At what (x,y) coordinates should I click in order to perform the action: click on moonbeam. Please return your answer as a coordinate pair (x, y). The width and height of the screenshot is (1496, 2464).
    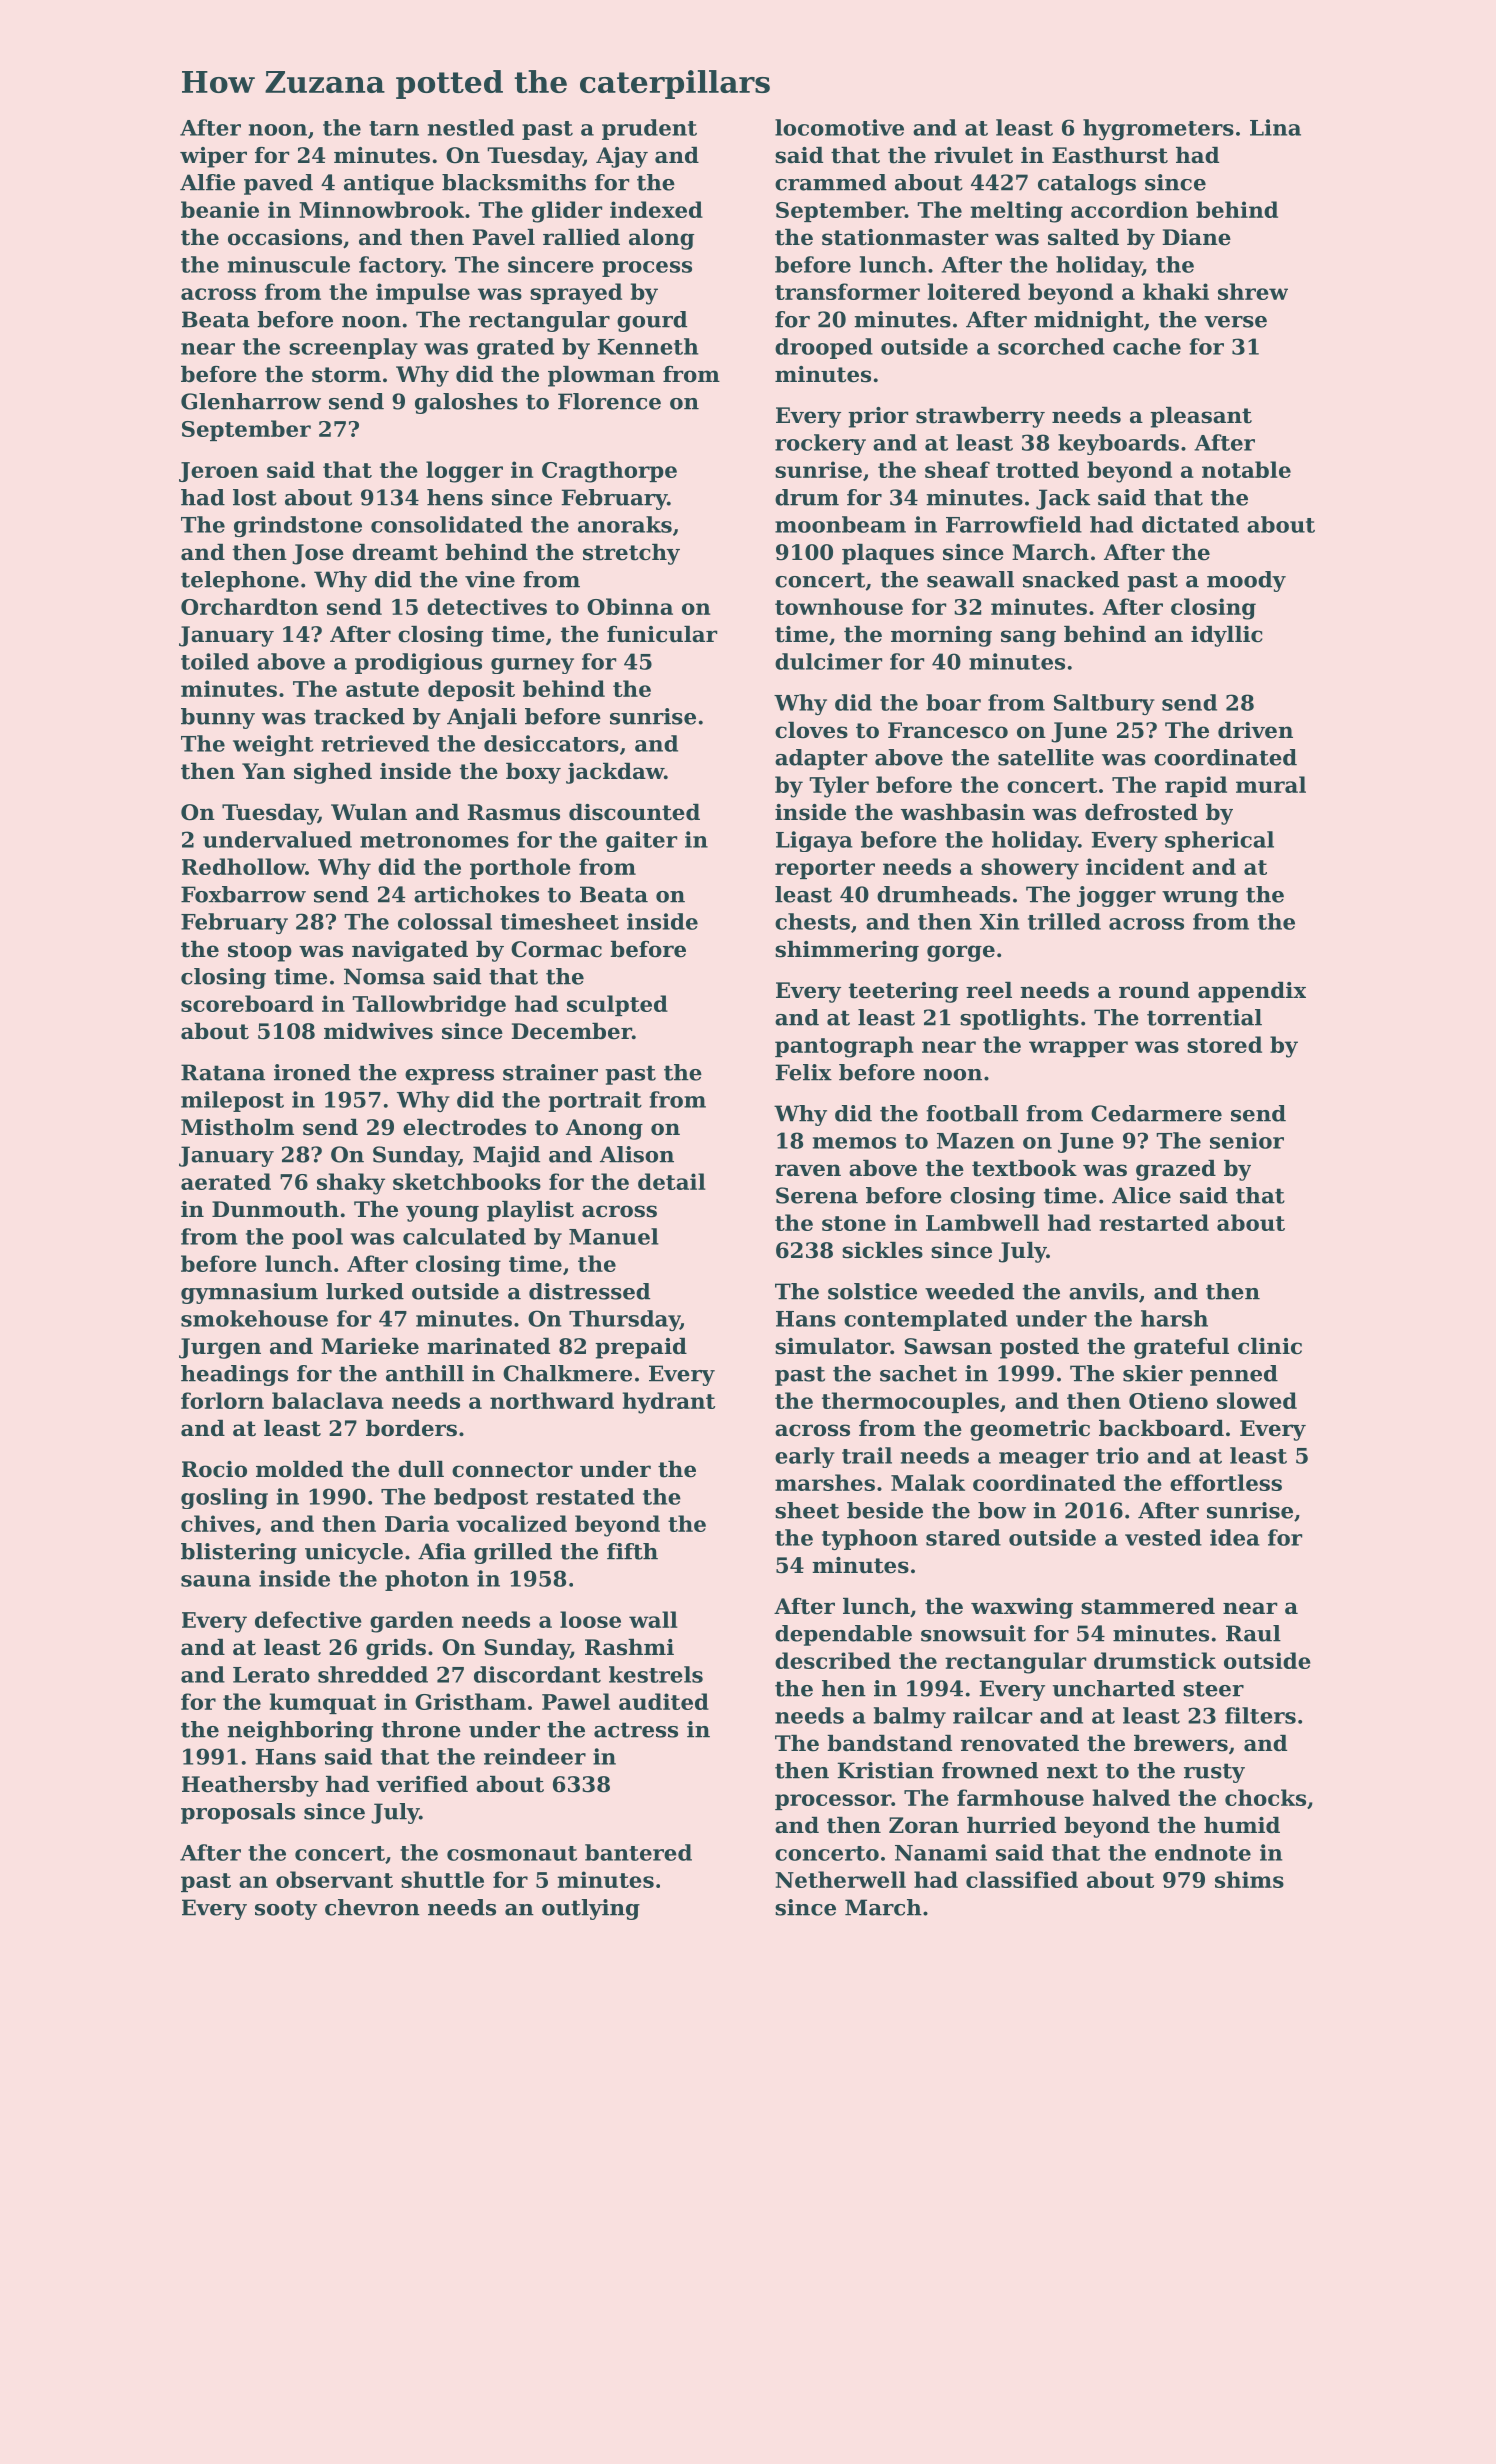
    Looking at the image, I should click on (840, 524).
